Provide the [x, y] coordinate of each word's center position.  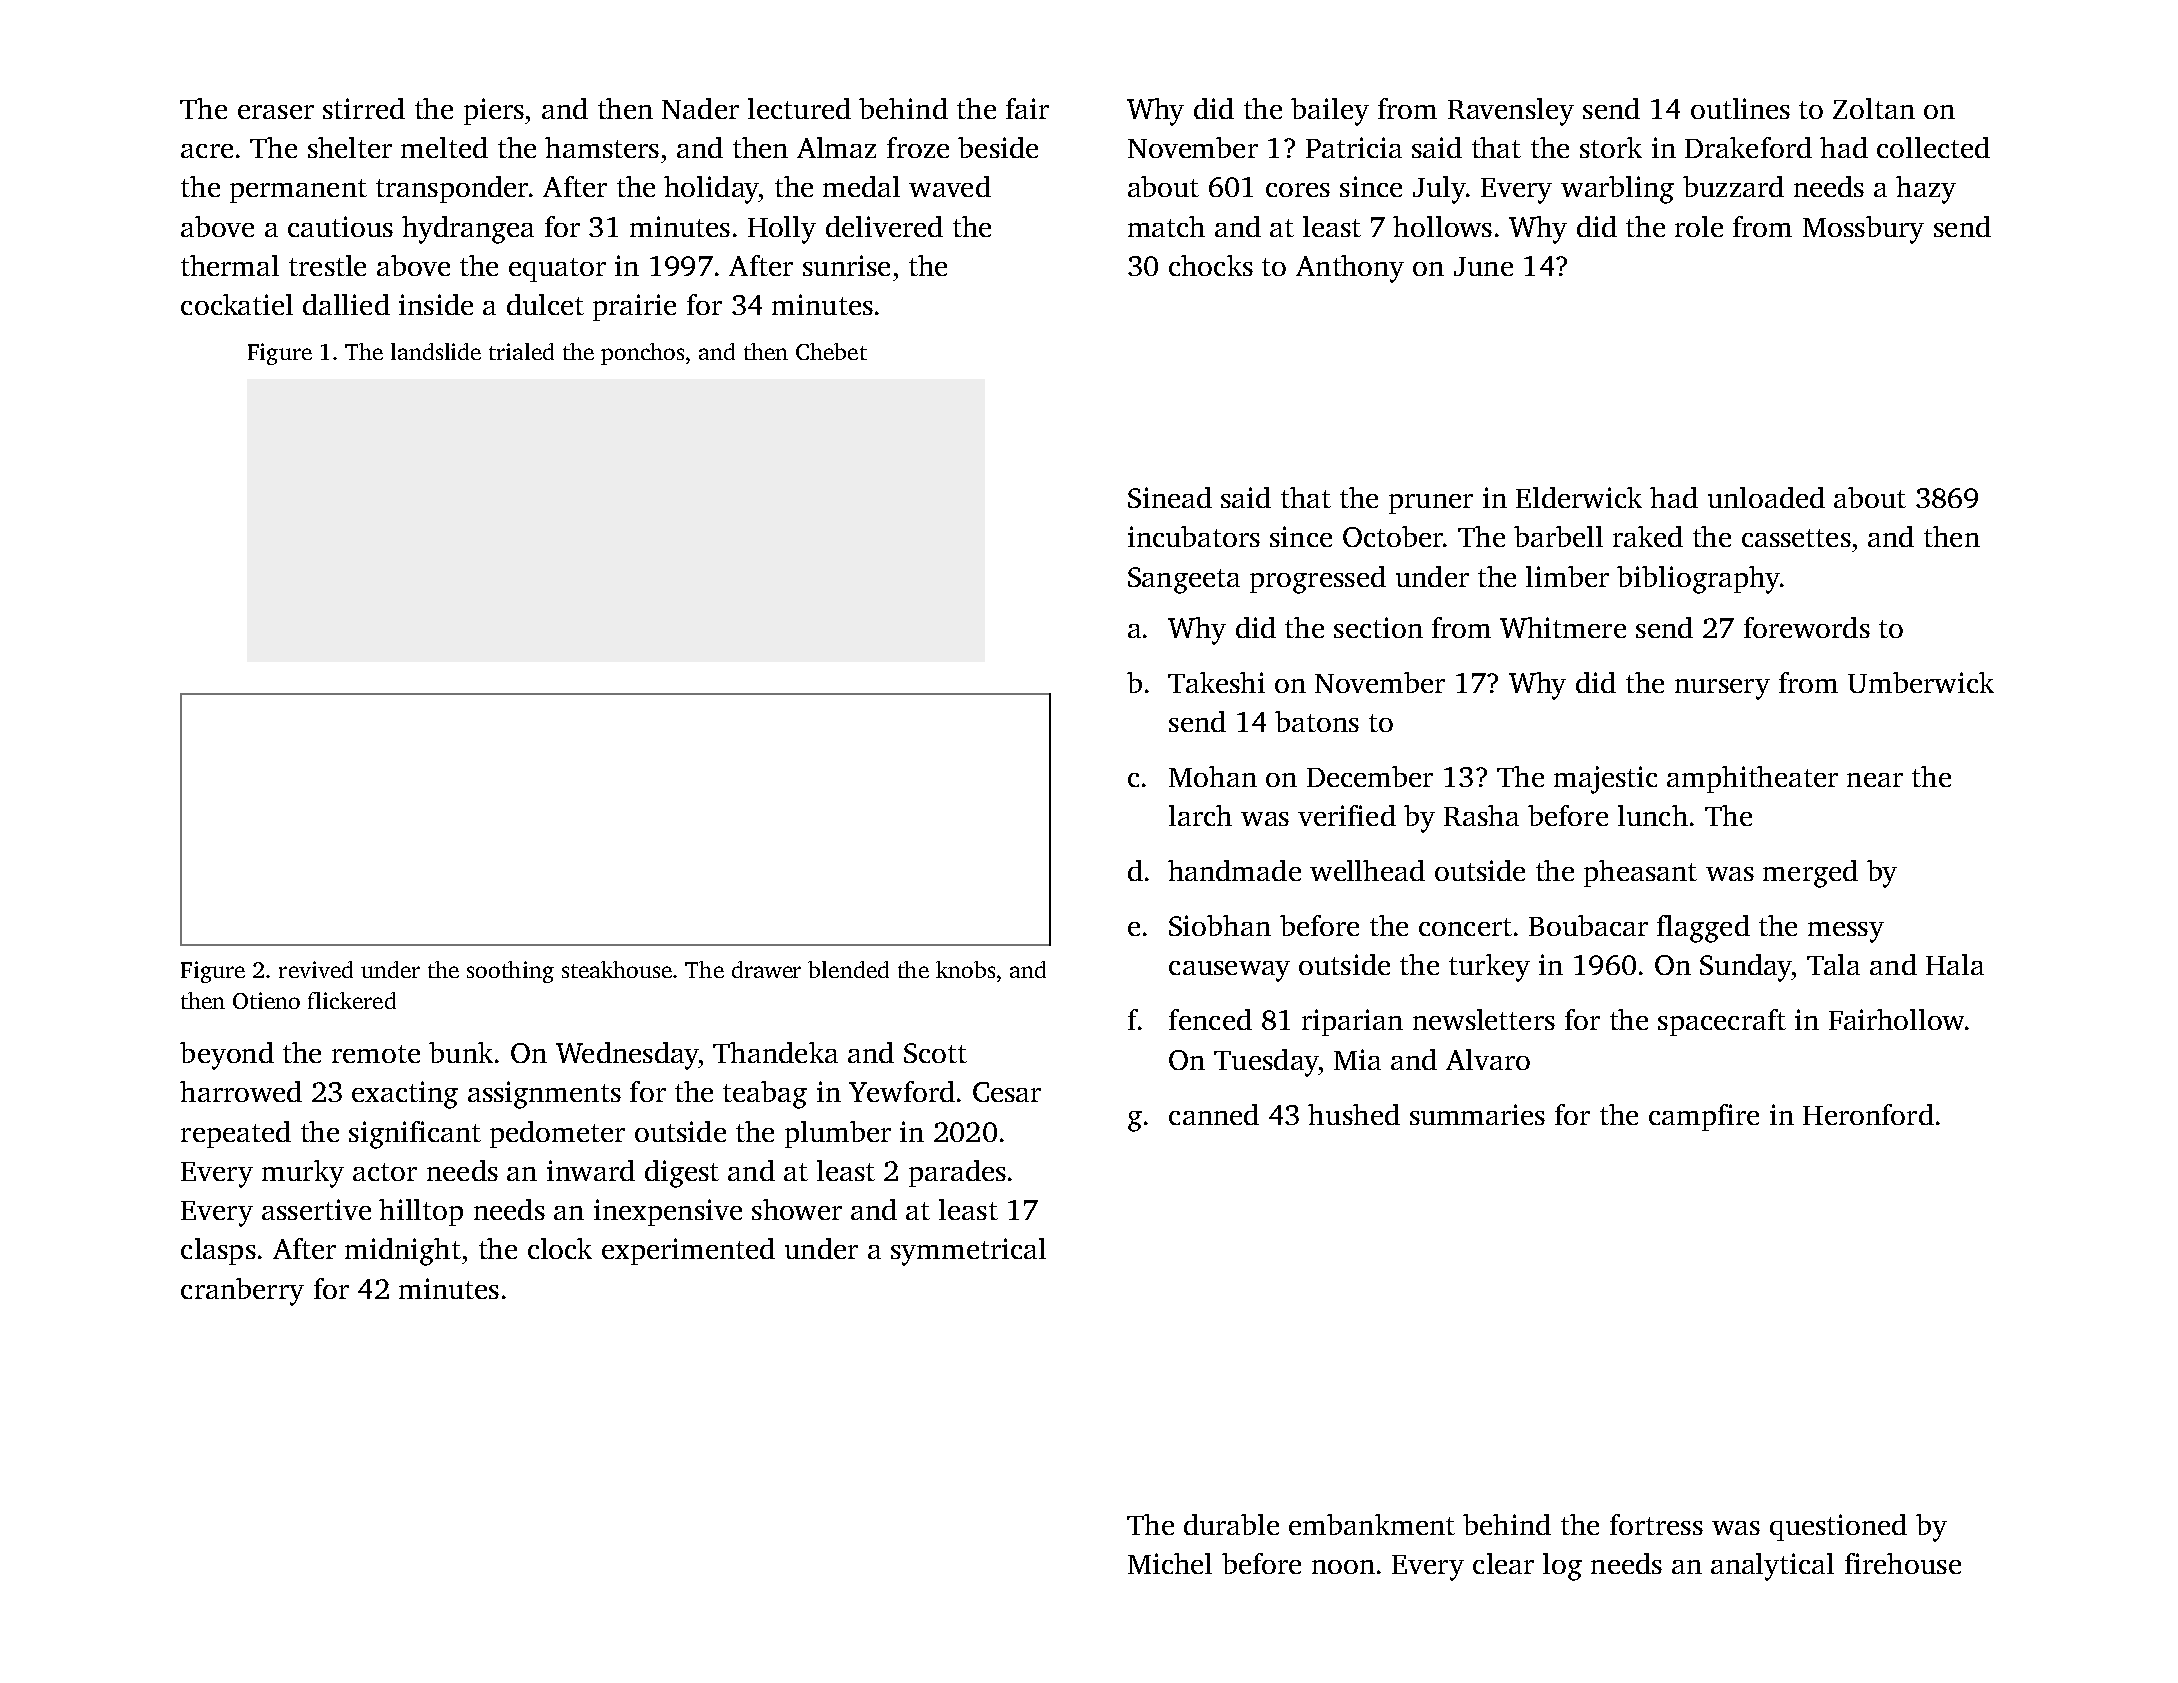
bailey [1330, 112]
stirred [364, 108]
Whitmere [1563, 627]
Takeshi [1216, 682]
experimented [688, 1251]
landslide [436, 351]
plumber [838, 1134]
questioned [1838, 1527]
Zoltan [1874, 108]
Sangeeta [1184, 580]
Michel [1170, 1563]
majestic [1605, 780]
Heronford [1868, 1114]
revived [316, 969]
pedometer [557, 1134]
